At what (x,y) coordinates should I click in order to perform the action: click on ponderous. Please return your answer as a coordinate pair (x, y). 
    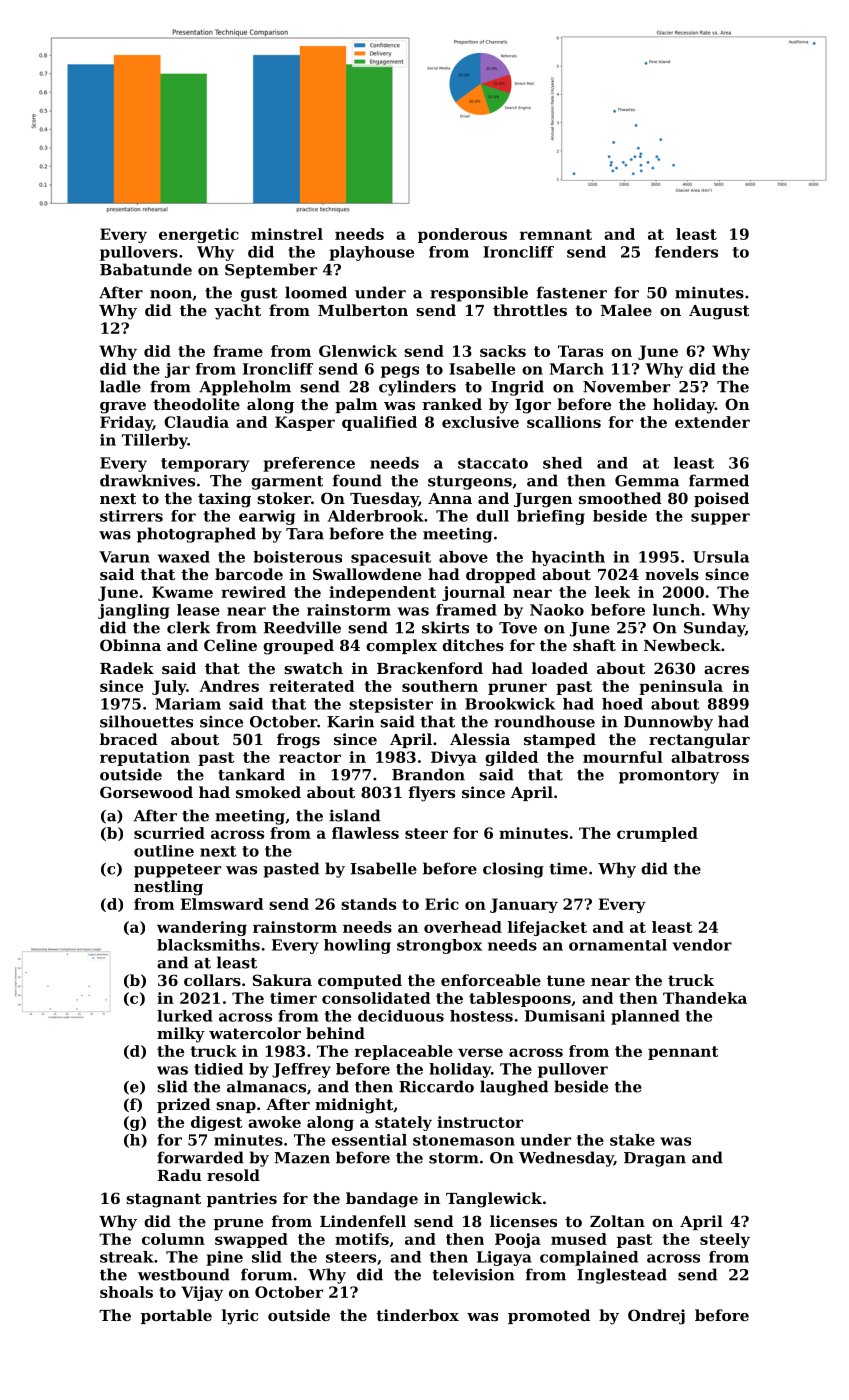
    Looking at the image, I should click on (462, 235).
